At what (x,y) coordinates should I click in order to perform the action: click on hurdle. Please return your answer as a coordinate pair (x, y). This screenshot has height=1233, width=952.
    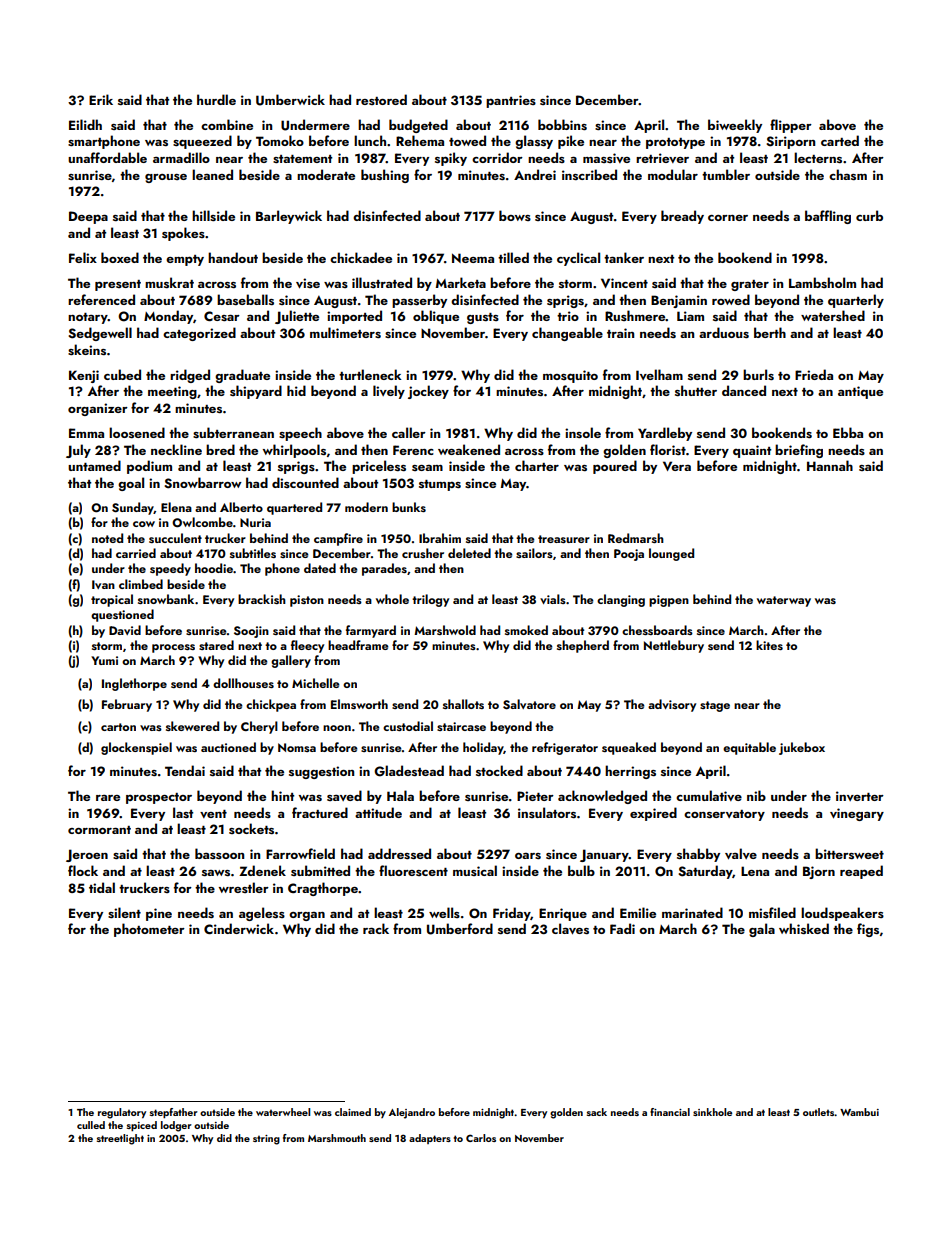
    Looking at the image, I should click on (216, 99).
